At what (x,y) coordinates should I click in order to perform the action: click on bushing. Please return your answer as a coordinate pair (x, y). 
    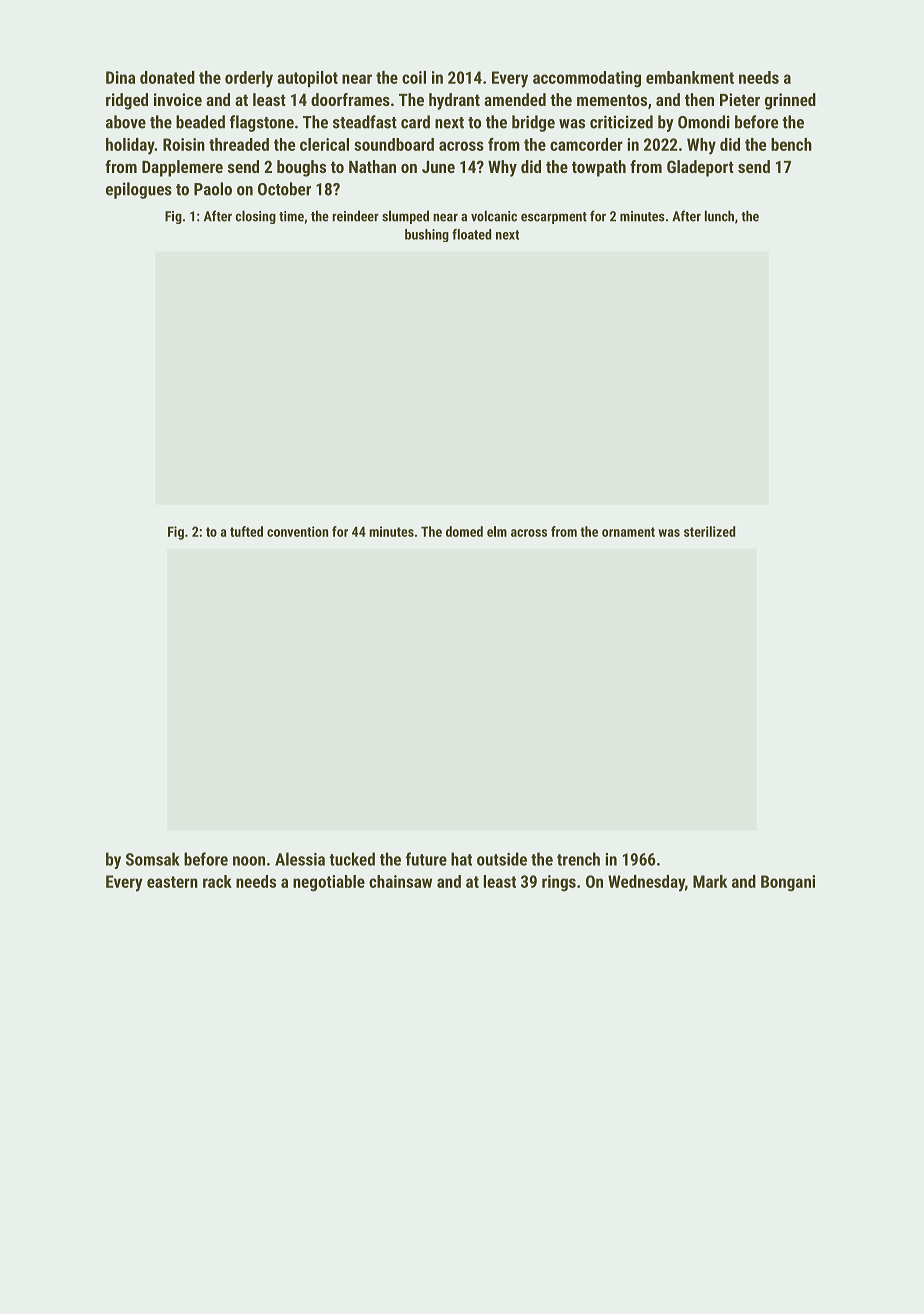
    Looking at the image, I should click on (427, 235).
